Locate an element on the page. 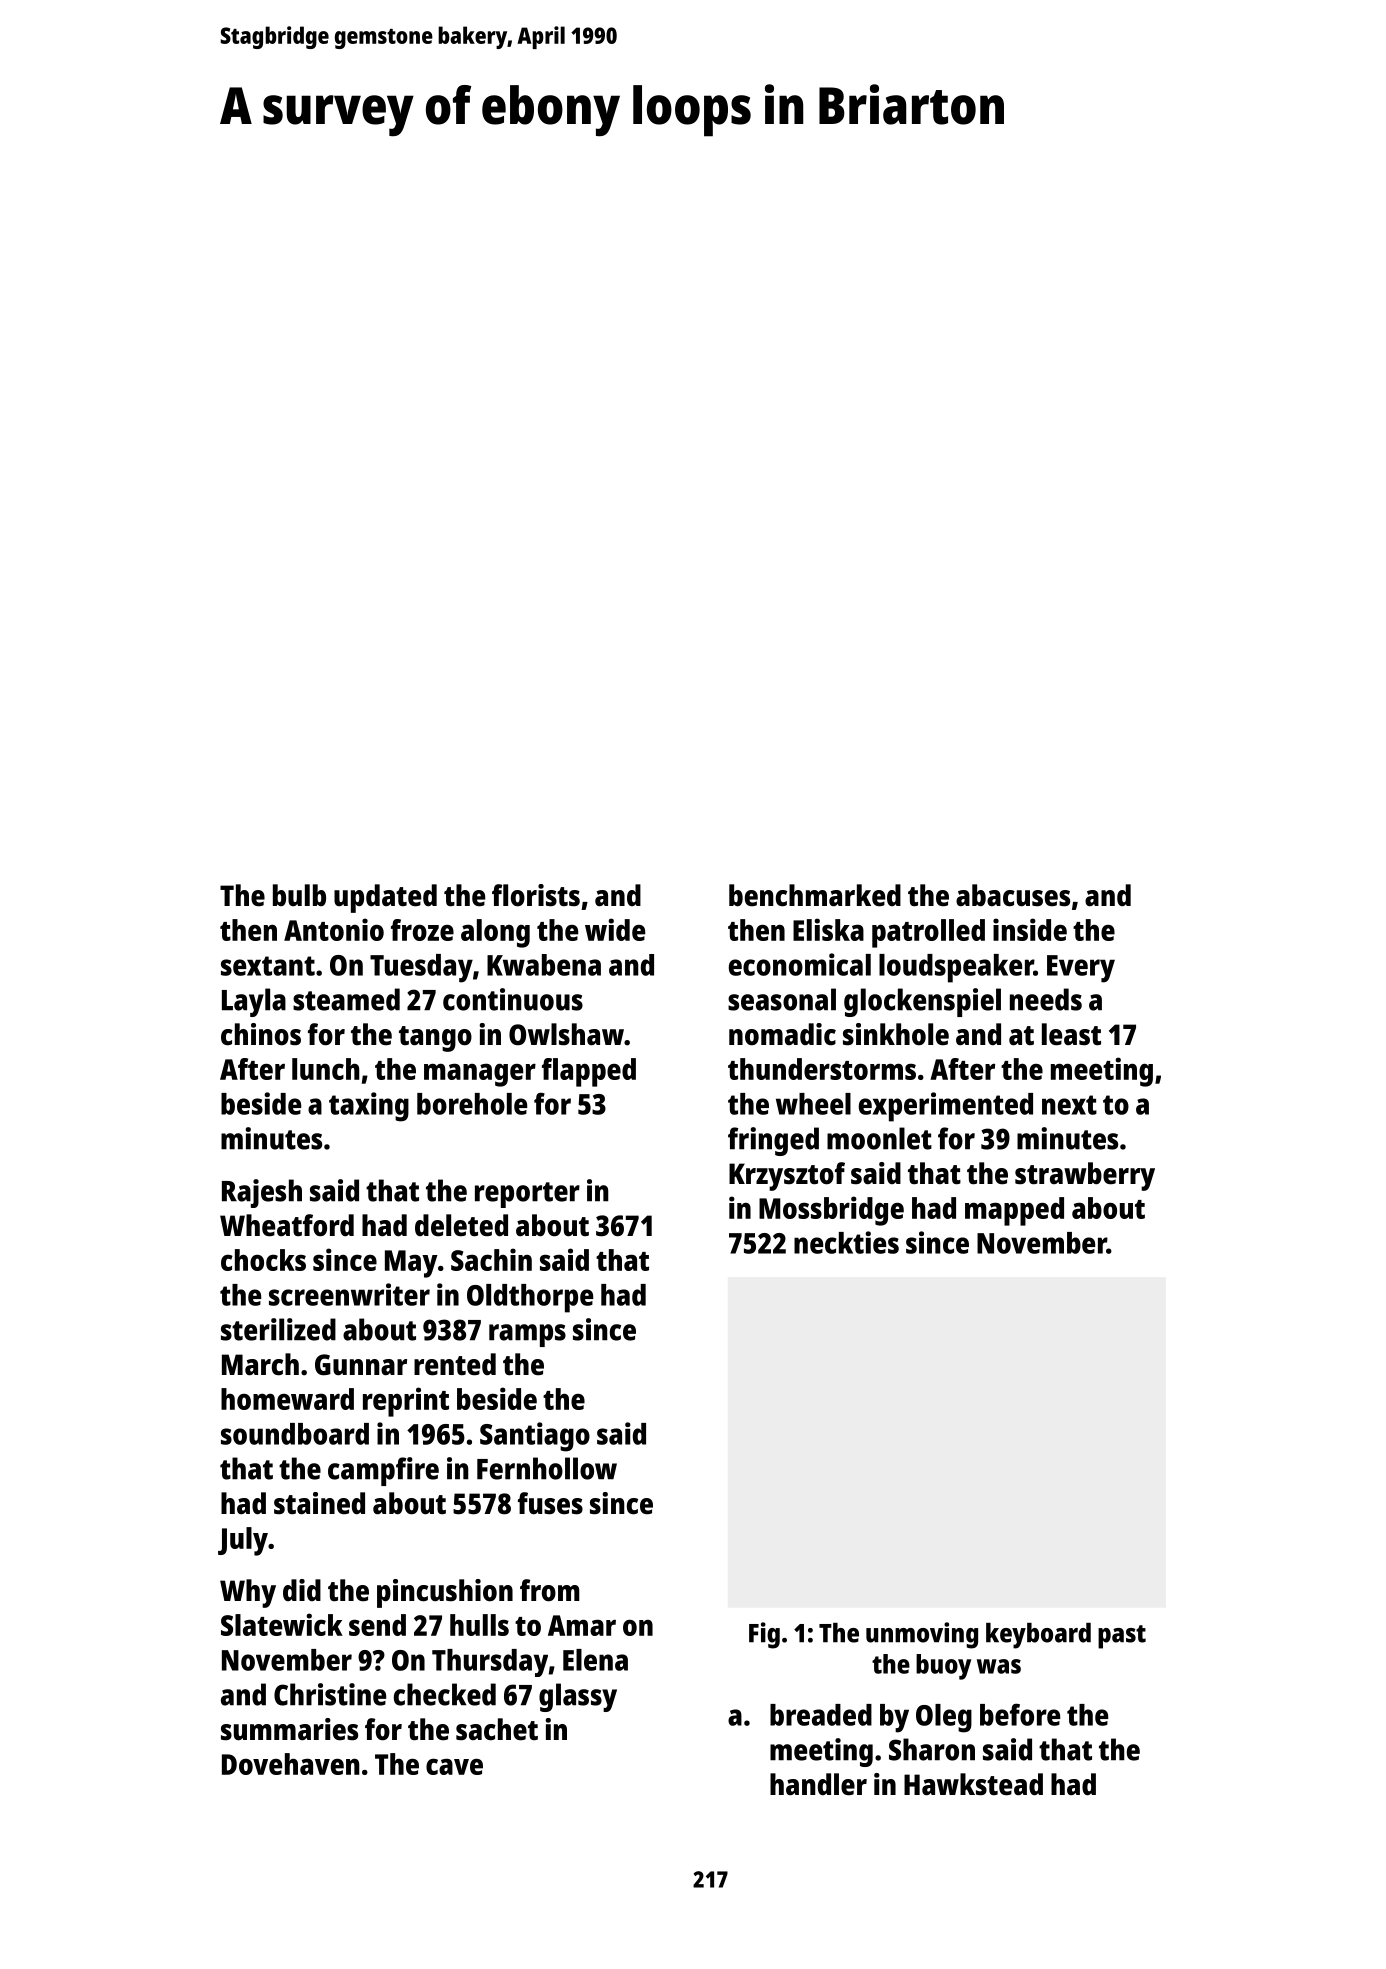 This image has height=1969, width=1386. campfire is located at coordinates (383, 1471).
